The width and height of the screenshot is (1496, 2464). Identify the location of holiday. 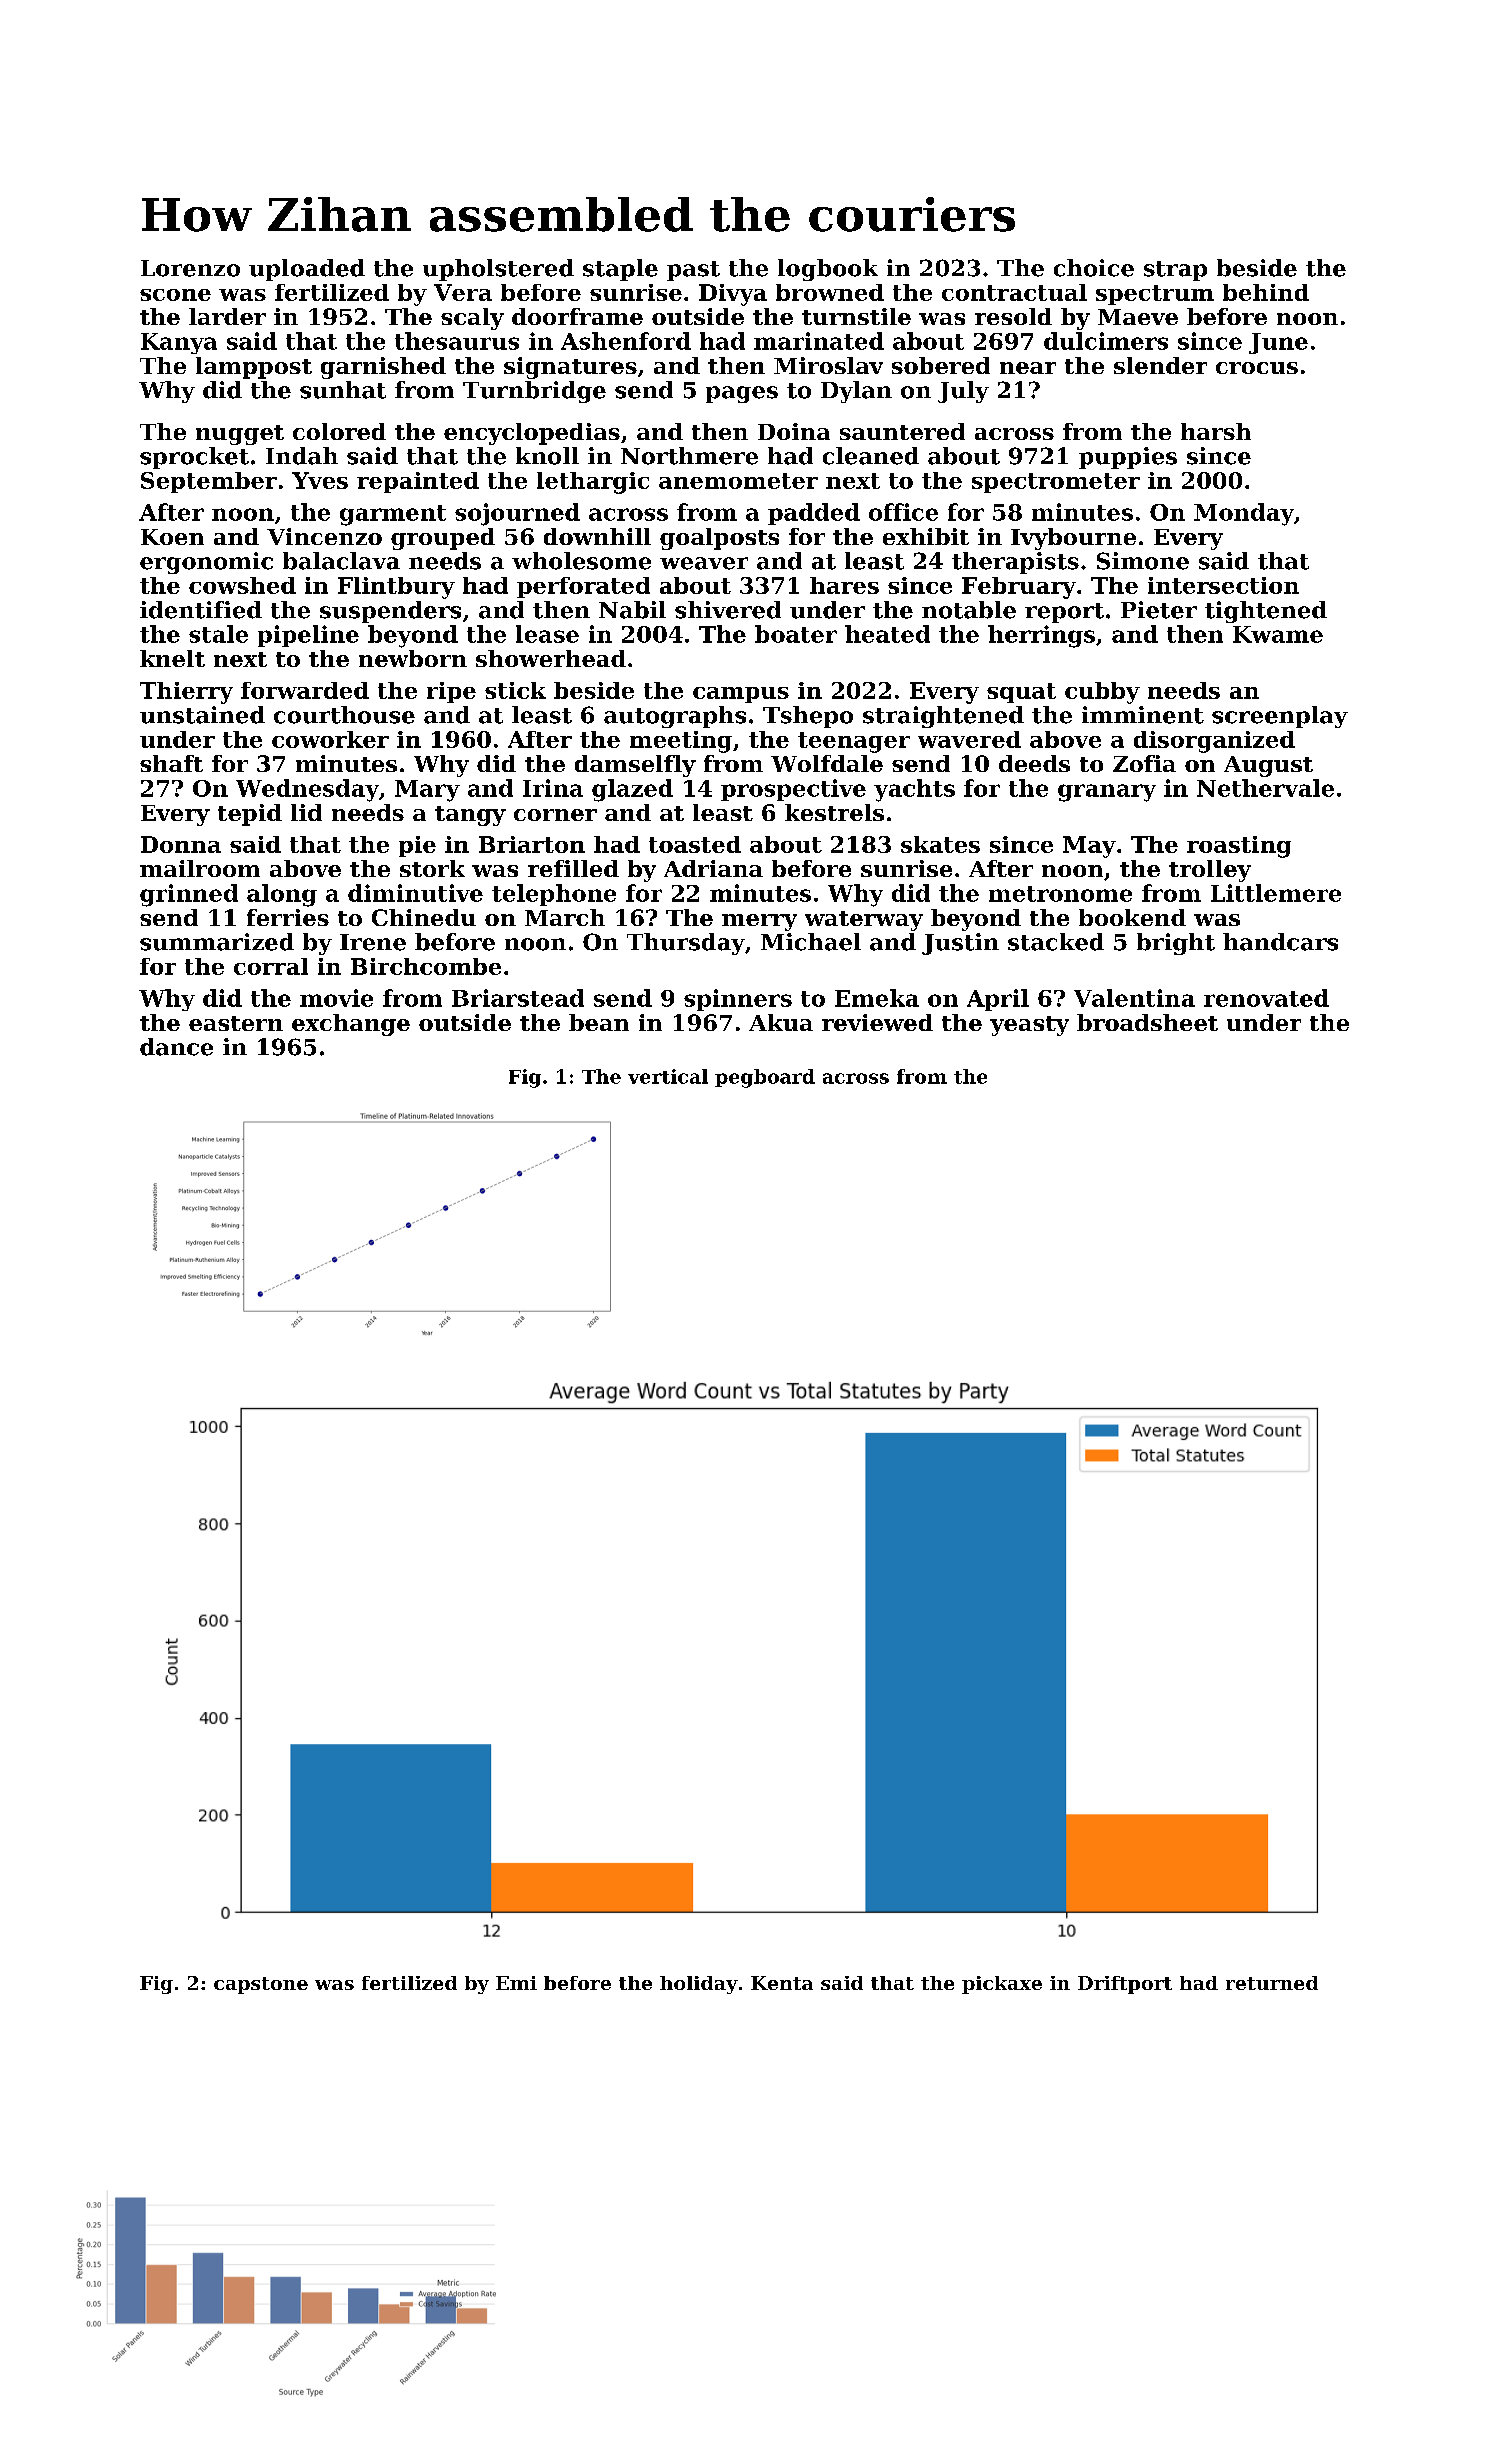
(699, 1985).
